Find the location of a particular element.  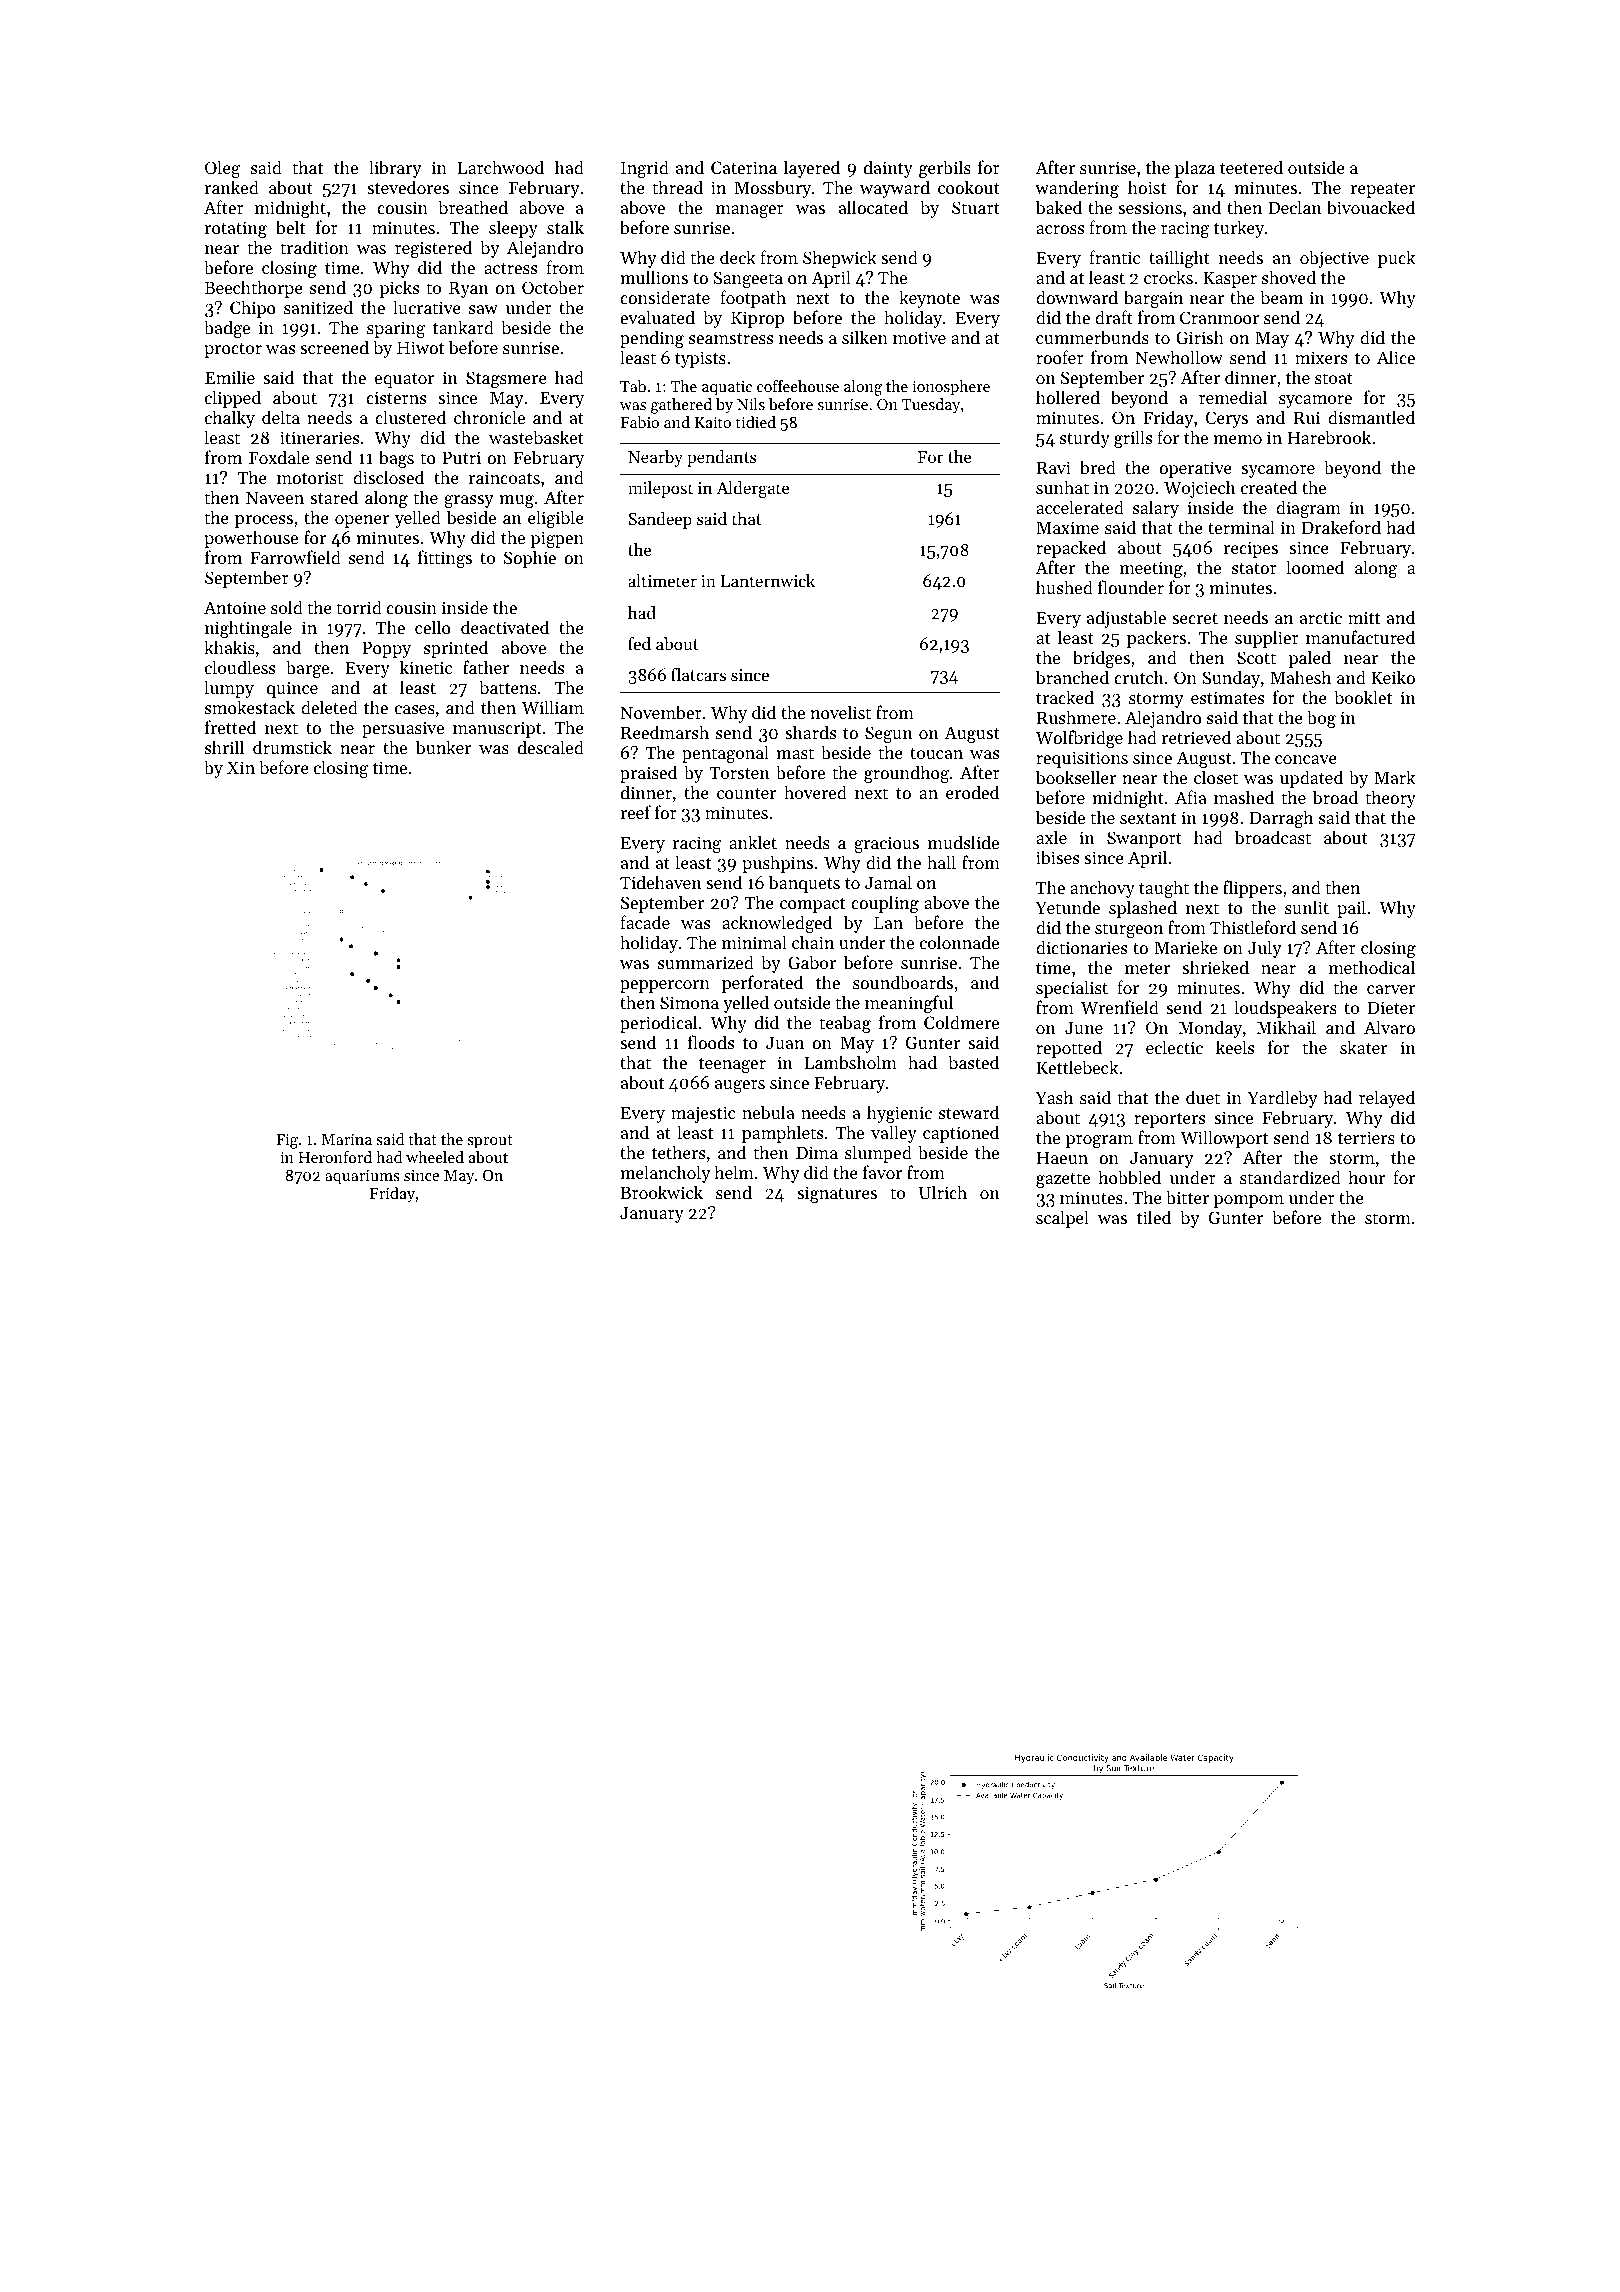

silken is located at coordinates (865, 337).
